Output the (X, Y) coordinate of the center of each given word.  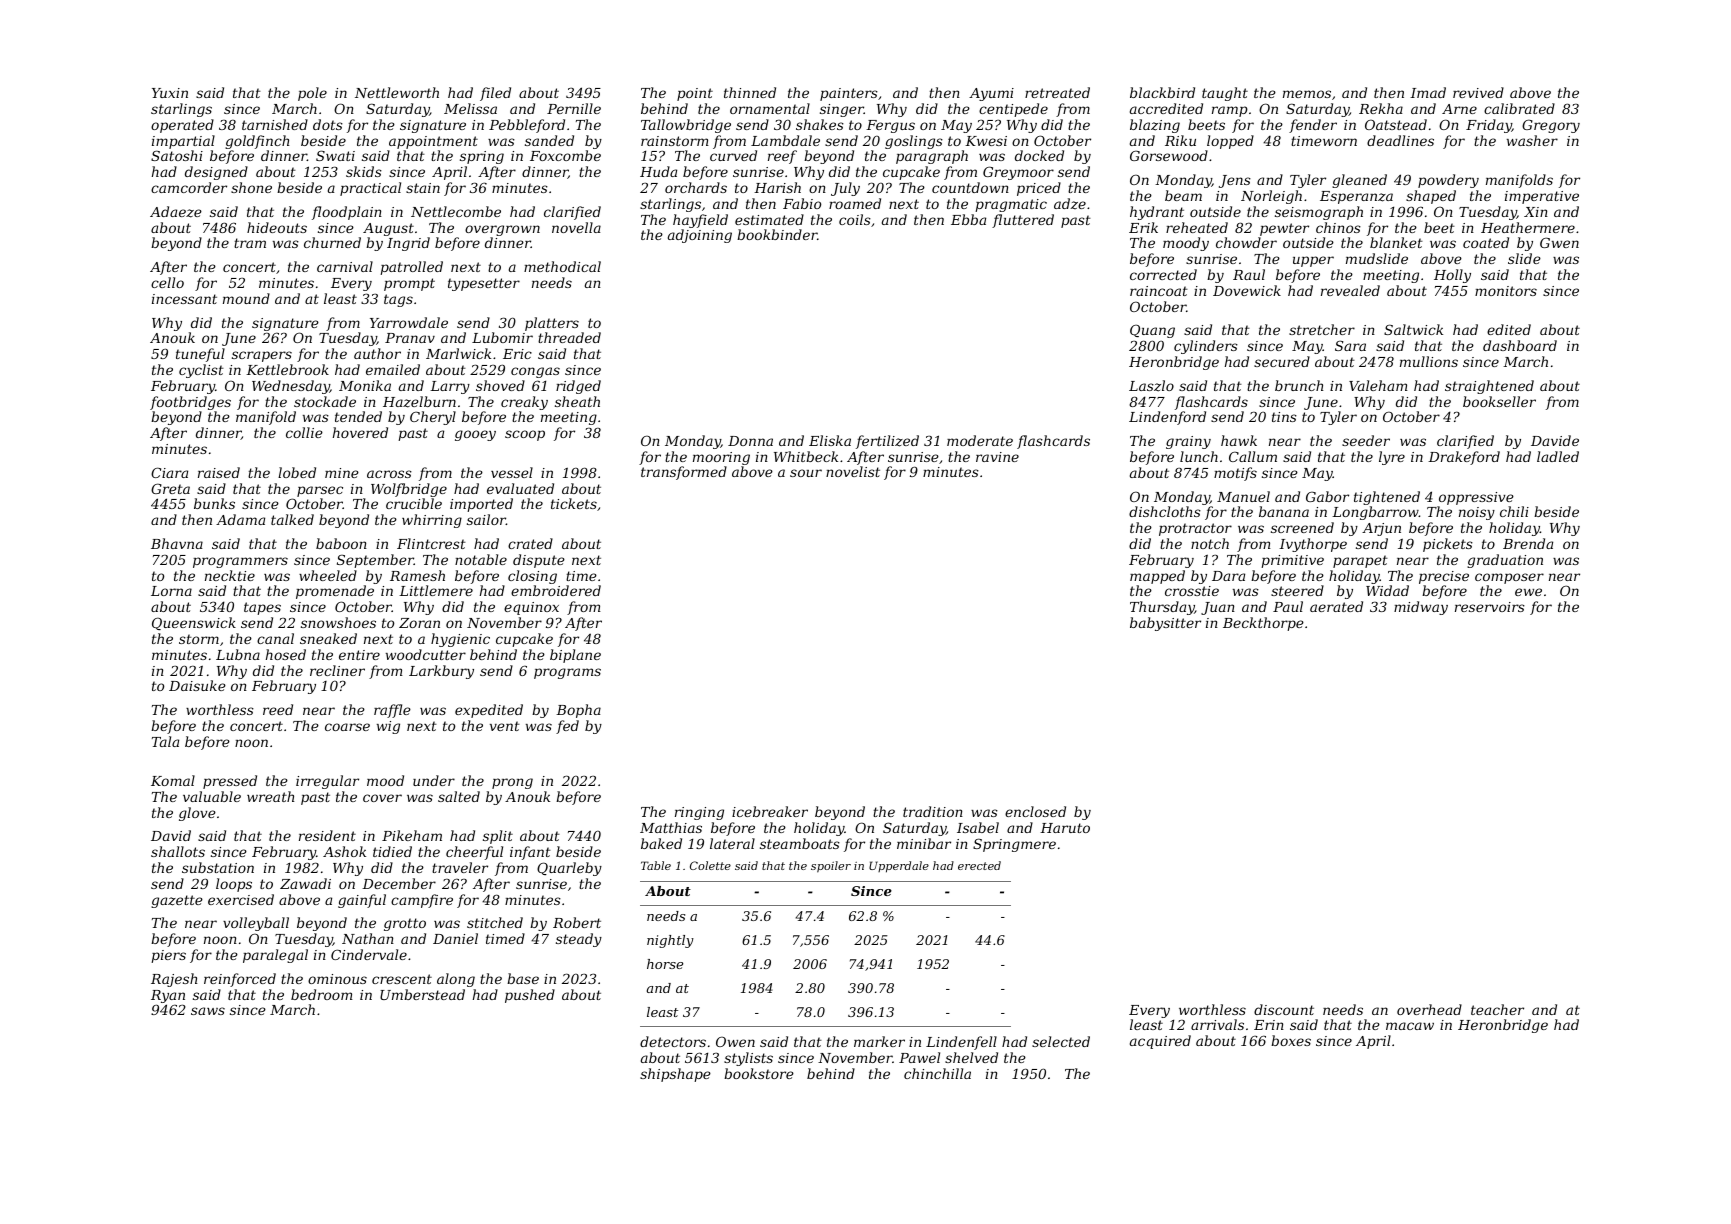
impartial (183, 142)
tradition (933, 811)
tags (398, 300)
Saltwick (1413, 329)
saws (208, 1011)
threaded (569, 337)
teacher (1497, 1009)
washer (1532, 140)
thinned (750, 92)
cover (382, 798)
